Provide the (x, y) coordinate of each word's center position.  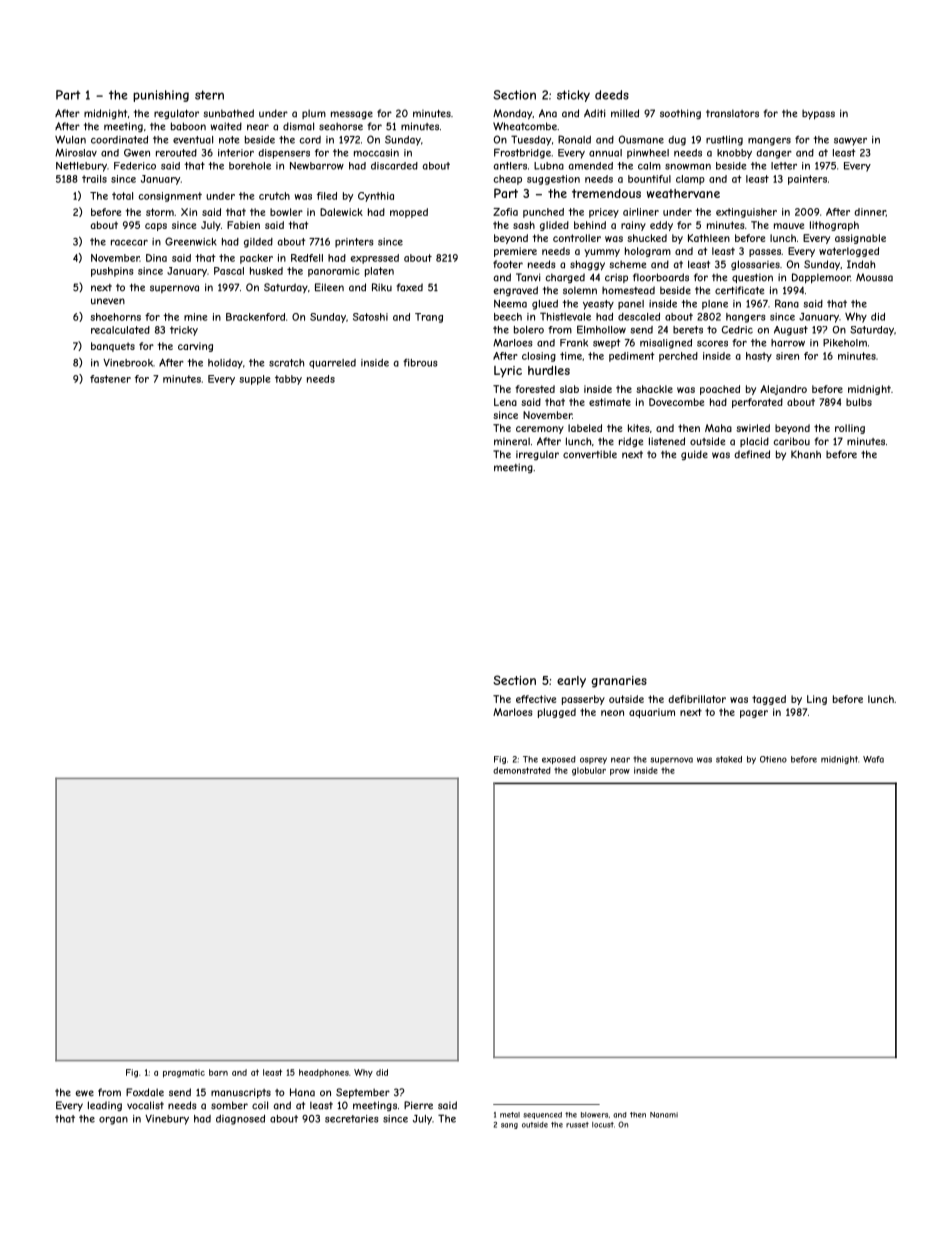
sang (509, 1126)
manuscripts (241, 1093)
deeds (612, 95)
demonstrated (522, 770)
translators (732, 113)
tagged (769, 700)
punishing (161, 96)
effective (536, 699)
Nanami (664, 1115)
